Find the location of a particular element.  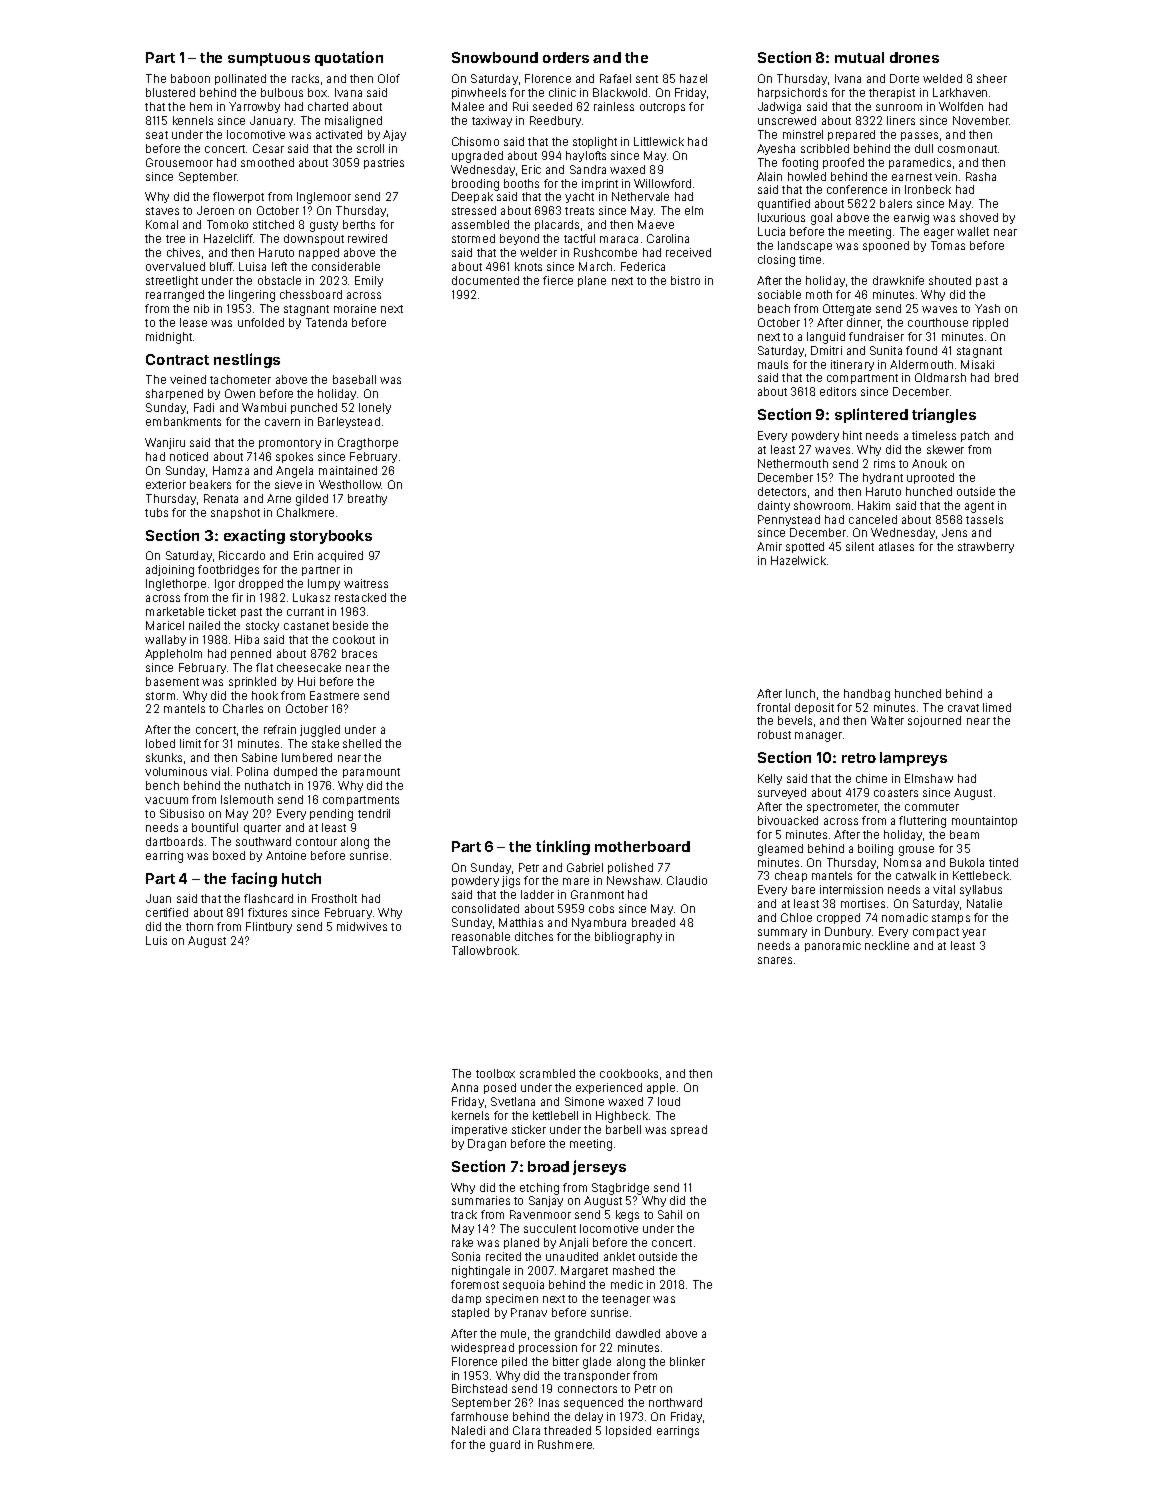

drones is located at coordinates (914, 57).
